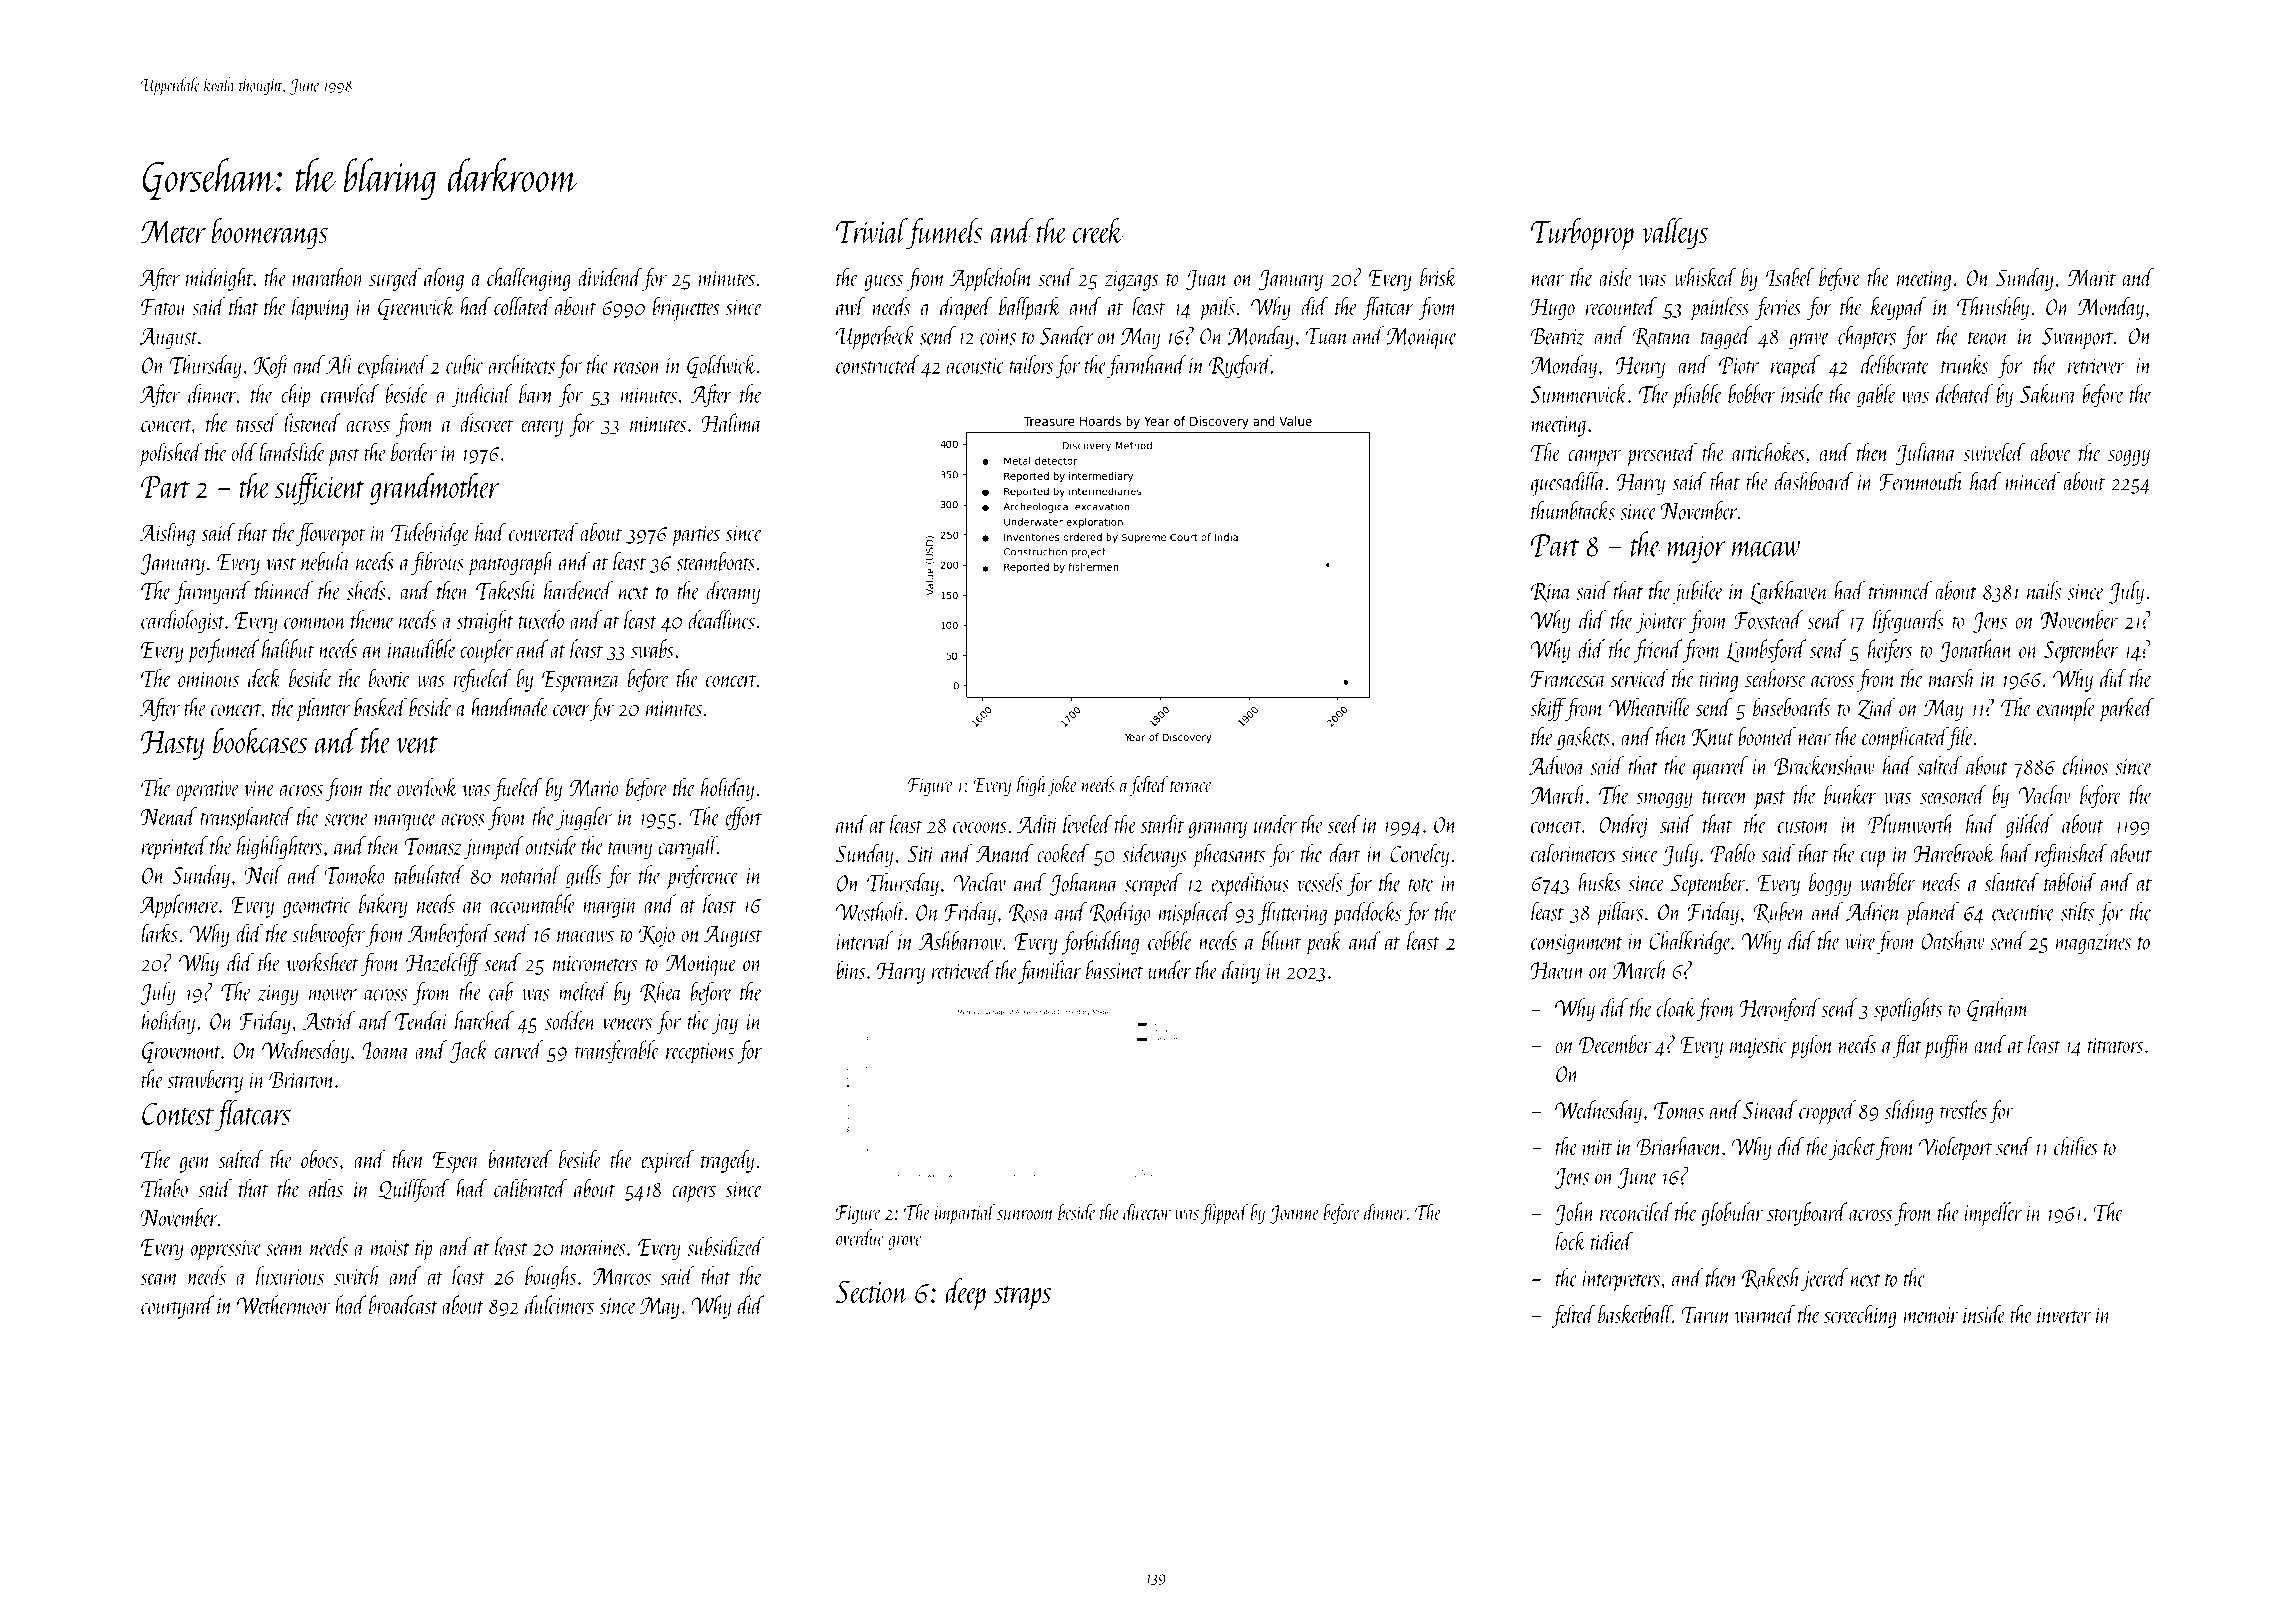  I want to click on dulcimers, so click(559, 1304).
